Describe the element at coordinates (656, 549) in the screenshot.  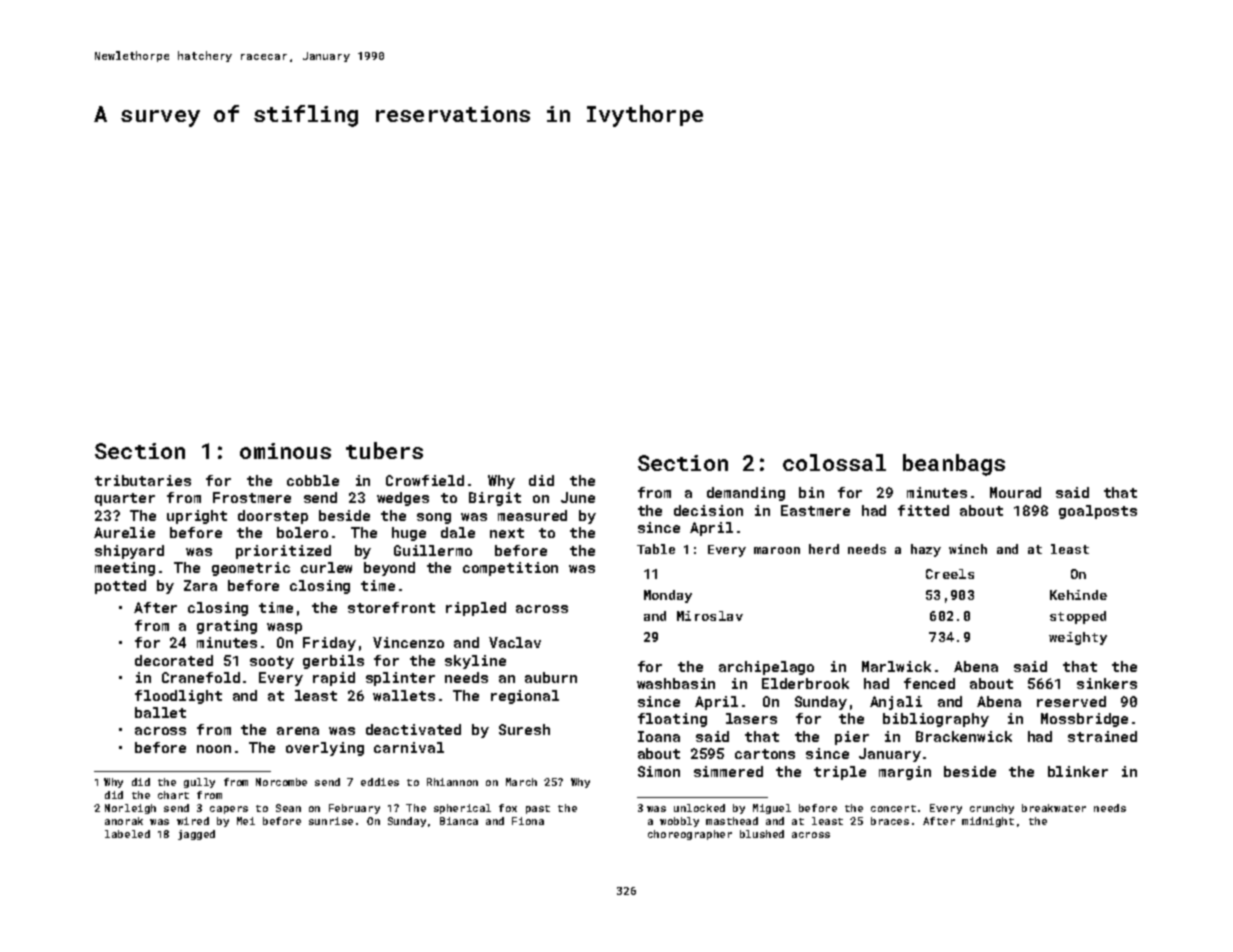
I see `Table` at that location.
